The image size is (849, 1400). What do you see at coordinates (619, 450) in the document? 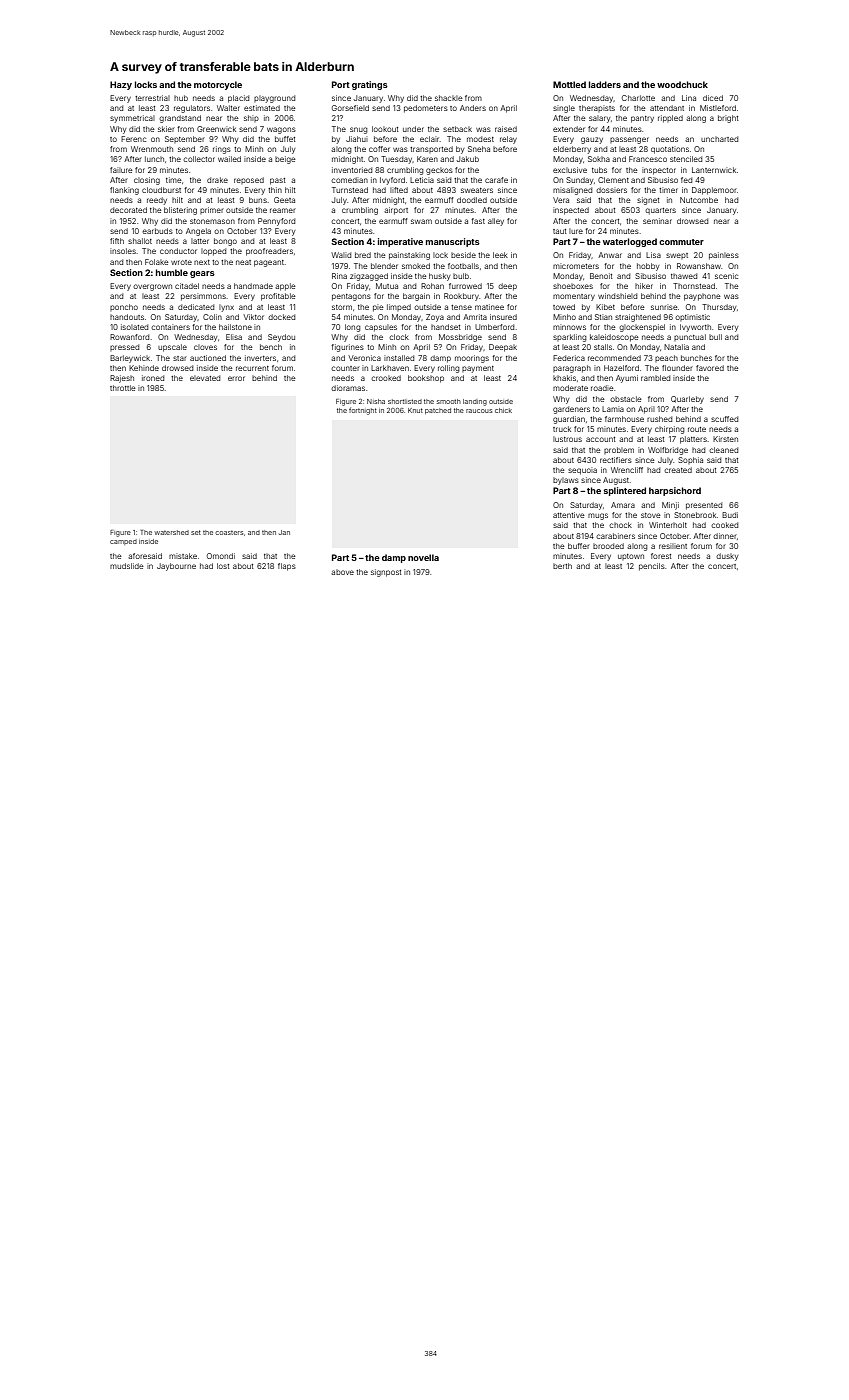
I see `problem` at bounding box center [619, 450].
